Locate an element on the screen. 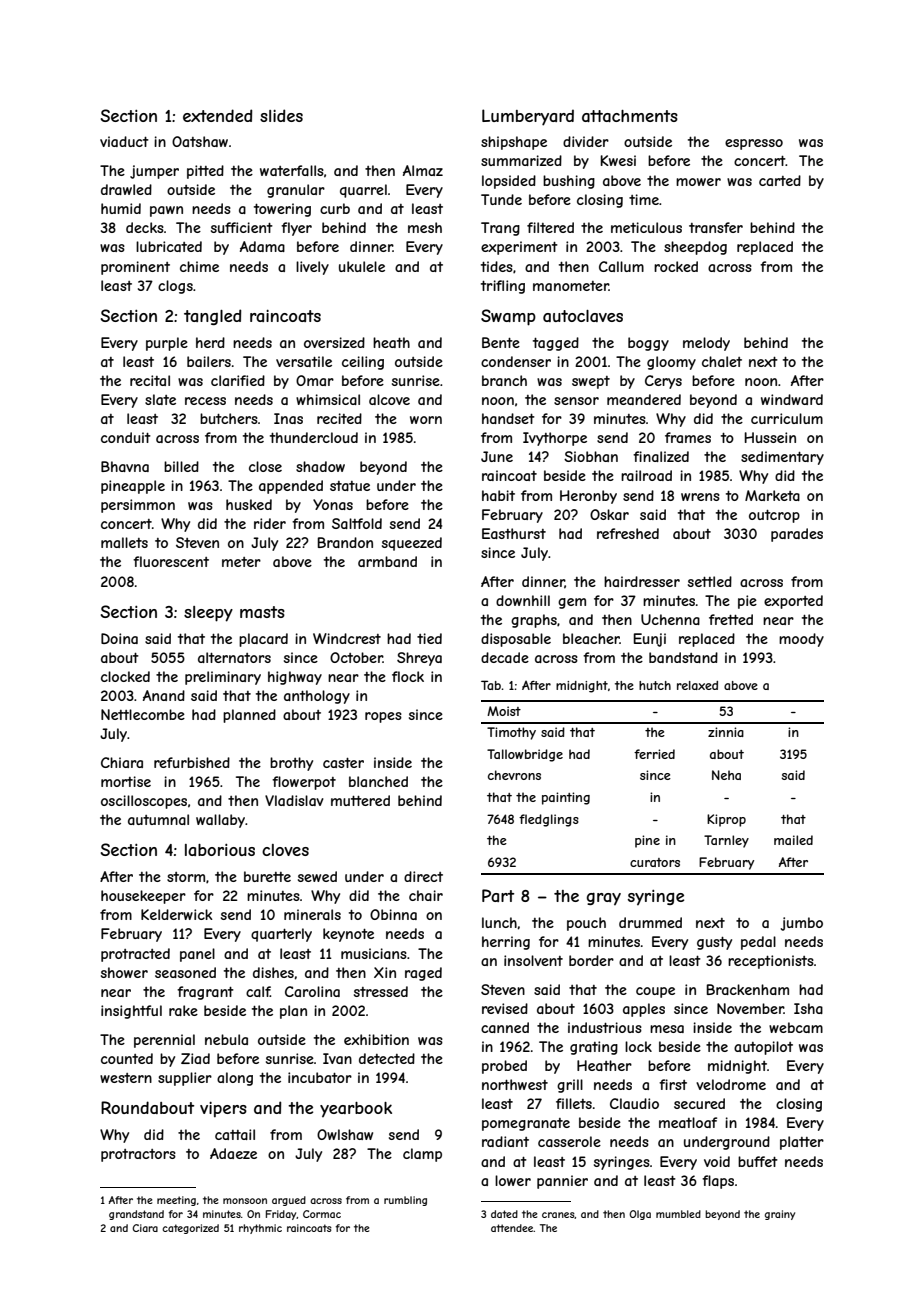 The image size is (924, 1308). attendee is located at coordinates (512, 1228).
